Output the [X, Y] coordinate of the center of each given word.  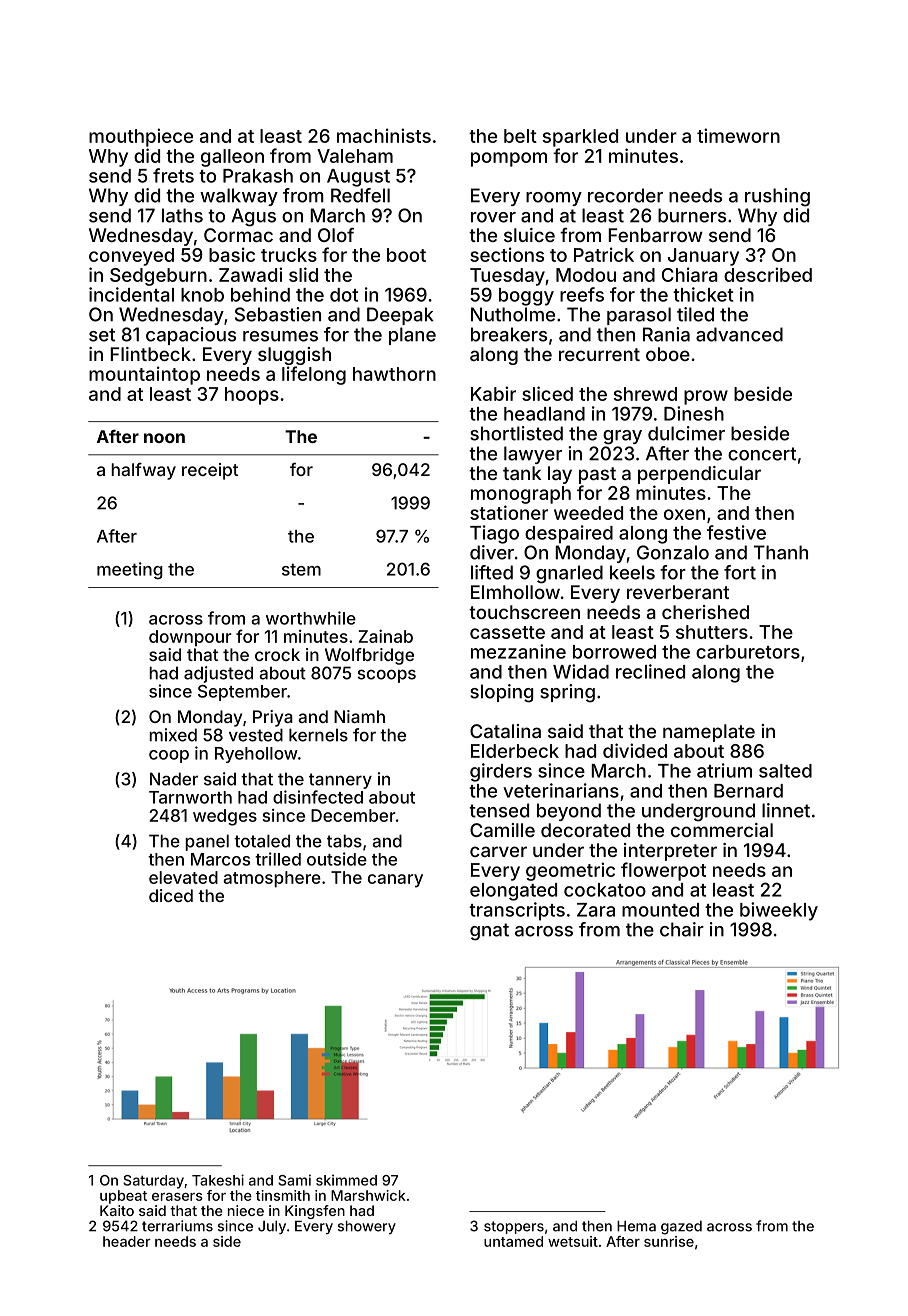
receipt [210, 471]
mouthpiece [141, 137]
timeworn [738, 135]
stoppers [514, 1227]
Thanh [781, 552]
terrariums [177, 1226]
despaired [569, 534]
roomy [554, 199]
